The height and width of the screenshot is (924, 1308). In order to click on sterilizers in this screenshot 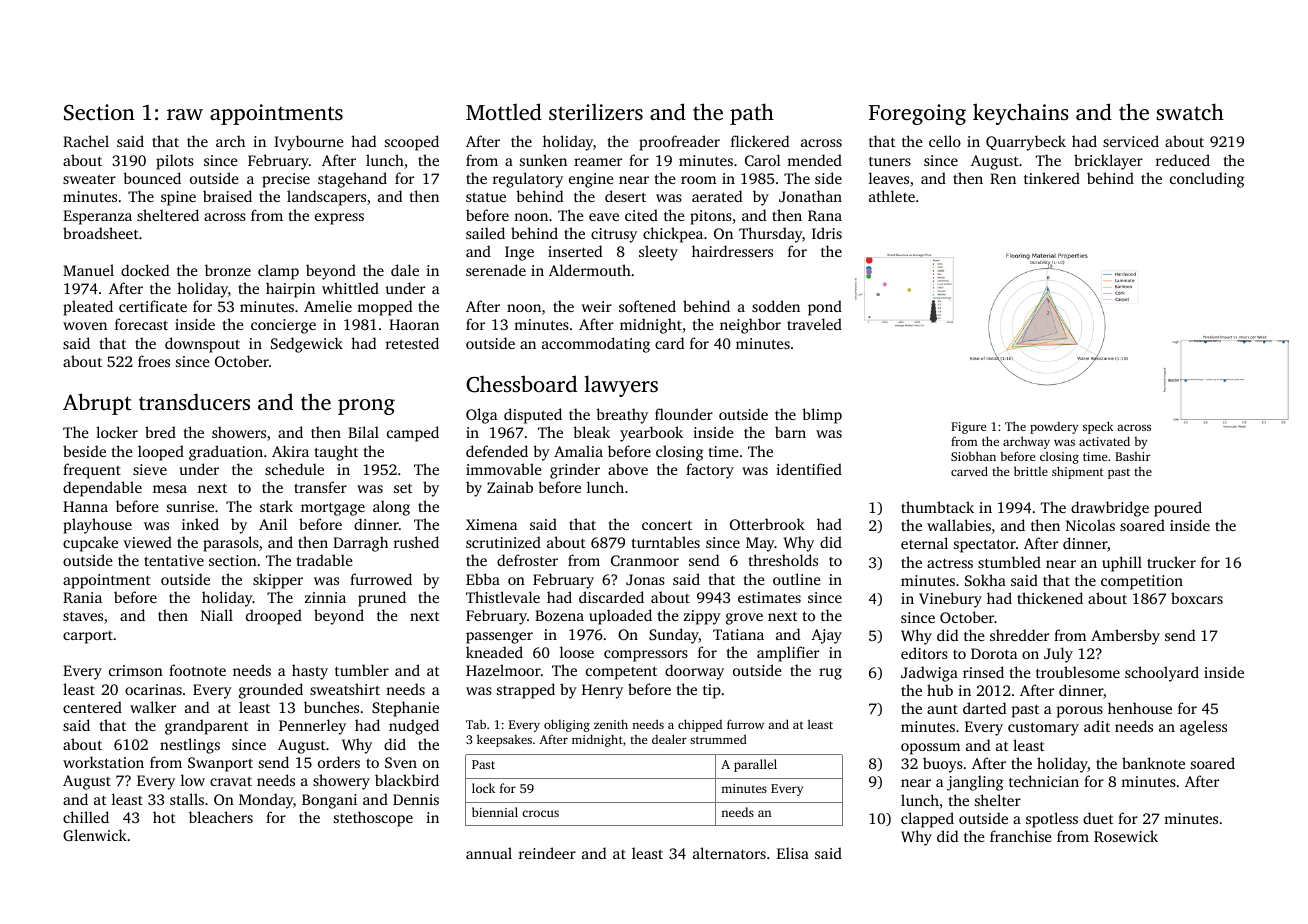, I will do `click(596, 111)`.
